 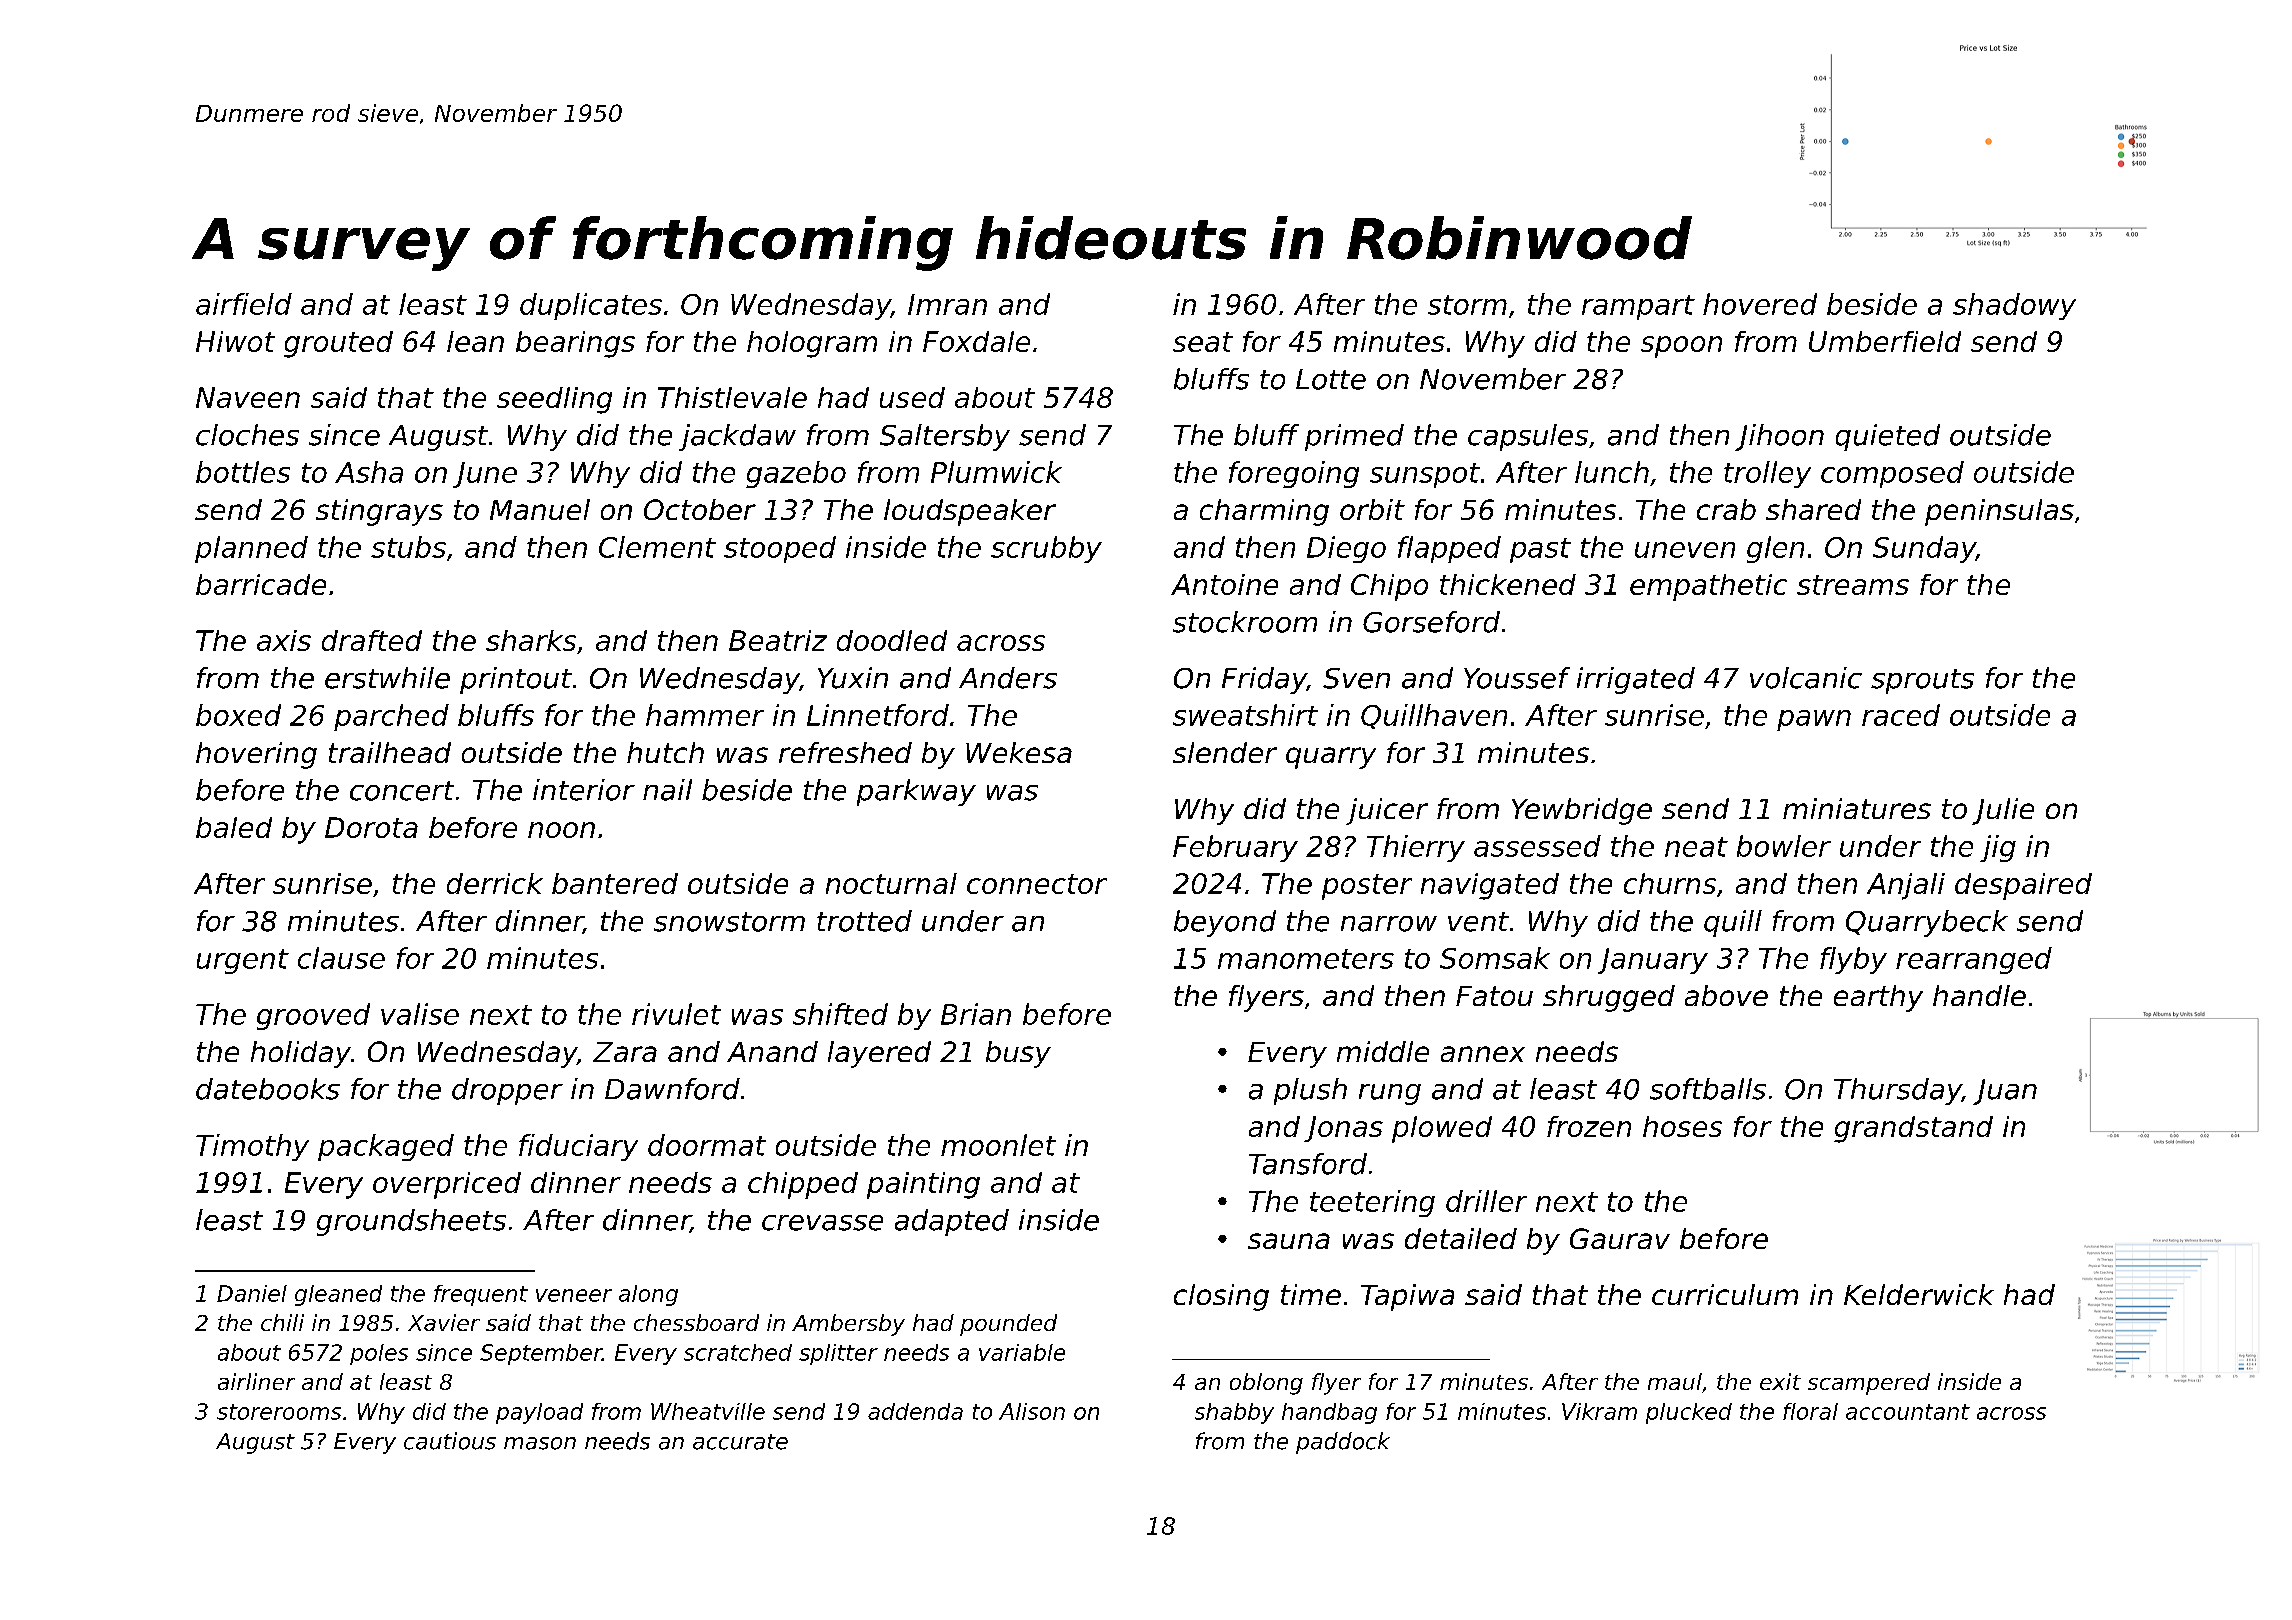 What do you see at coordinates (676, 1014) in the screenshot?
I see `rivulet` at bounding box center [676, 1014].
